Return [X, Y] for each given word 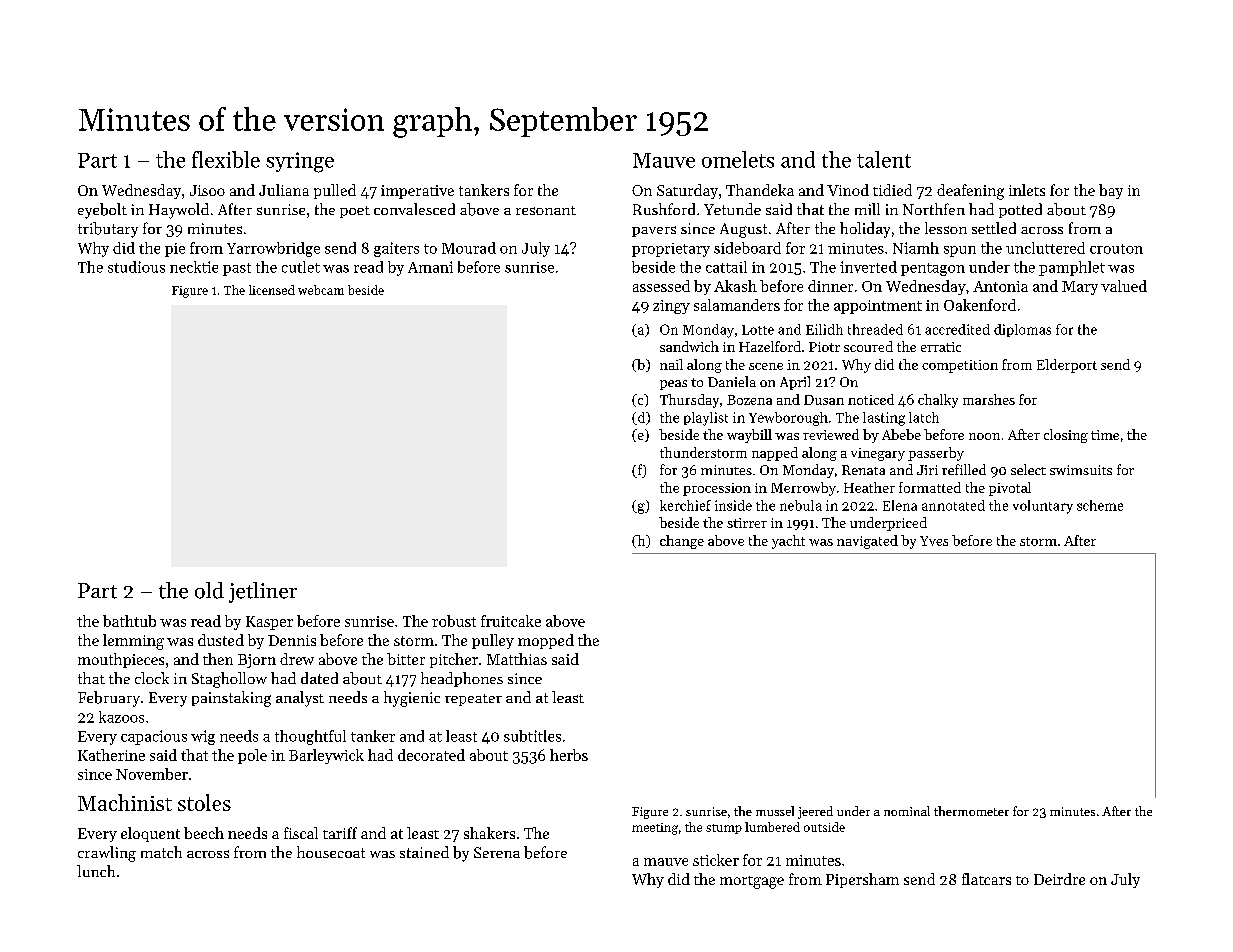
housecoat [331, 852]
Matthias [517, 659]
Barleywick [326, 756]
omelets [738, 159]
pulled [335, 191]
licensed [272, 290]
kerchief [685, 505]
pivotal [1010, 489]
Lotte [758, 330]
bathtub [129, 621]
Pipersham [862, 880]
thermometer [971, 811]
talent [884, 159]
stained [424, 852]
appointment [878, 307]
